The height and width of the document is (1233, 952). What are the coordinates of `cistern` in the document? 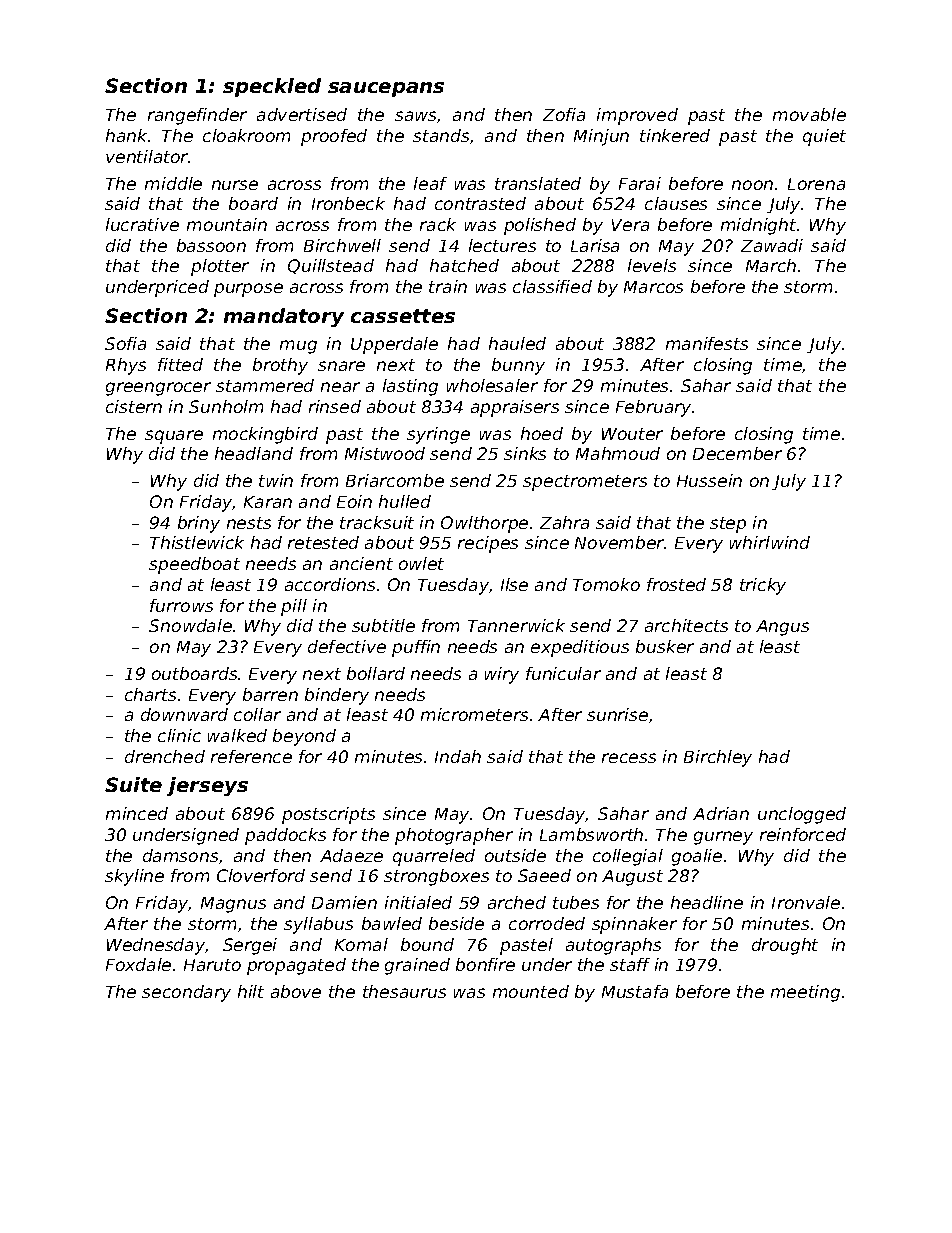 It's located at (134, 406).
